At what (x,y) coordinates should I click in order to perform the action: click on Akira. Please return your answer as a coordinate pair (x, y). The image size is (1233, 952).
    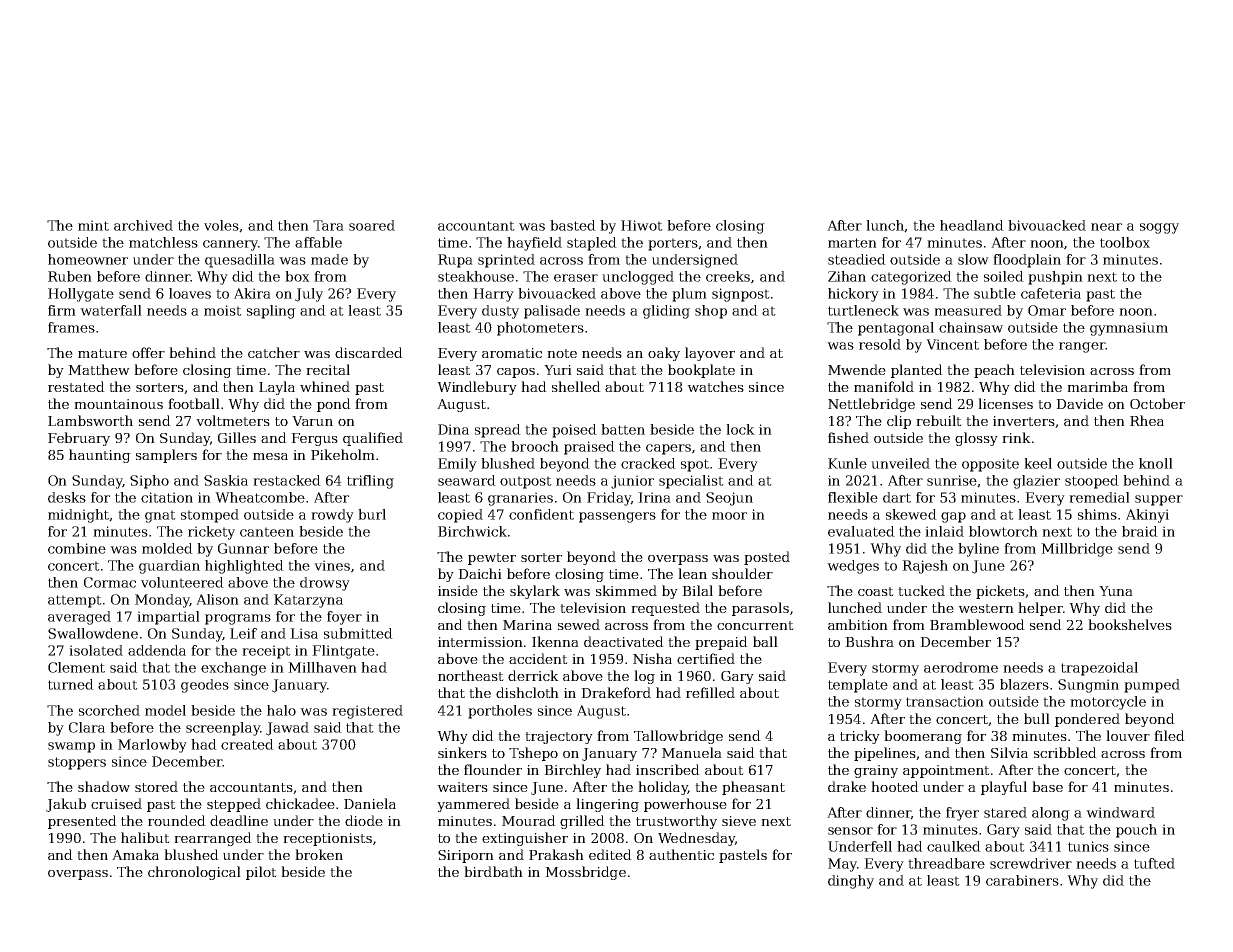
    Looking at the image, I should click on (252, 293).
